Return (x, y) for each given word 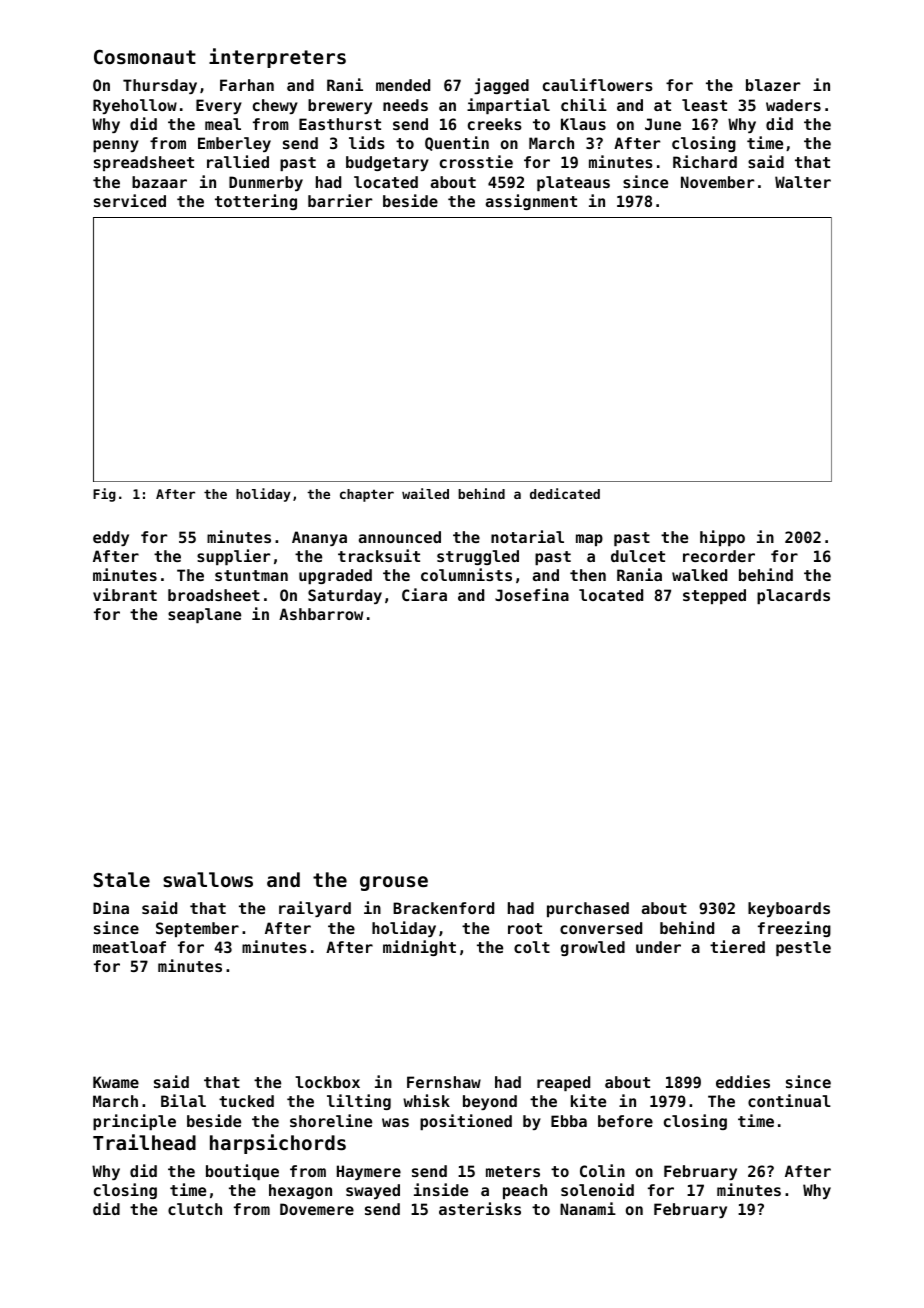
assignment (531, 202)
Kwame (116, 1082)
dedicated (565, 493)
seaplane (204, 615)
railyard (315, 909)
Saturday (345, 596)
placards (793, 596)
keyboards (789, 909)
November (717, 182)
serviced (130, 200)
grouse (394, 883)
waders (793, 105)
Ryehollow (135, 106)
